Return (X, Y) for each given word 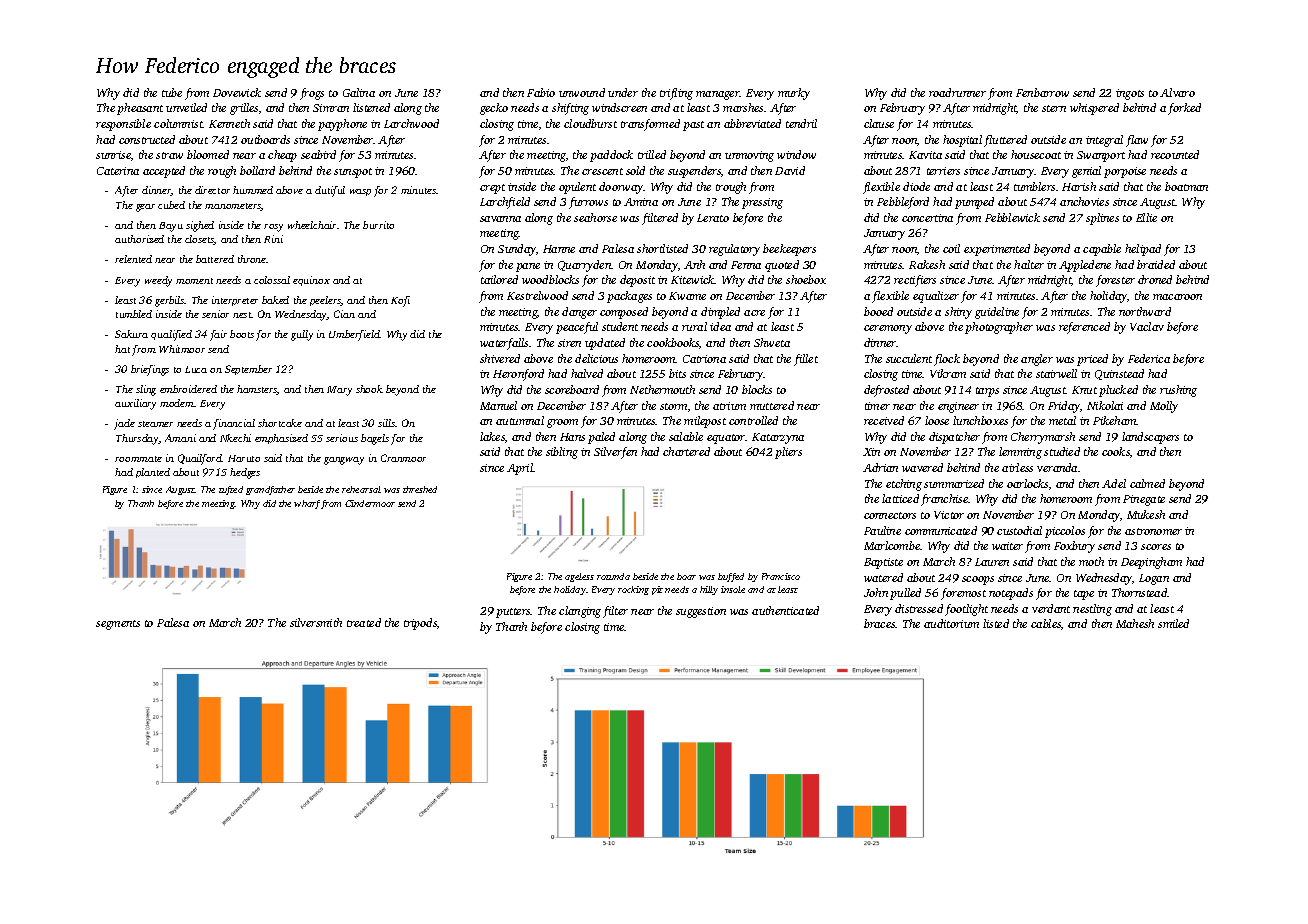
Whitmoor (182, 349)
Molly (1164, 407)
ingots (1130, 94)
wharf (307, 504)
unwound (582, 92)
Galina (359, 92)
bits (677, 373)
